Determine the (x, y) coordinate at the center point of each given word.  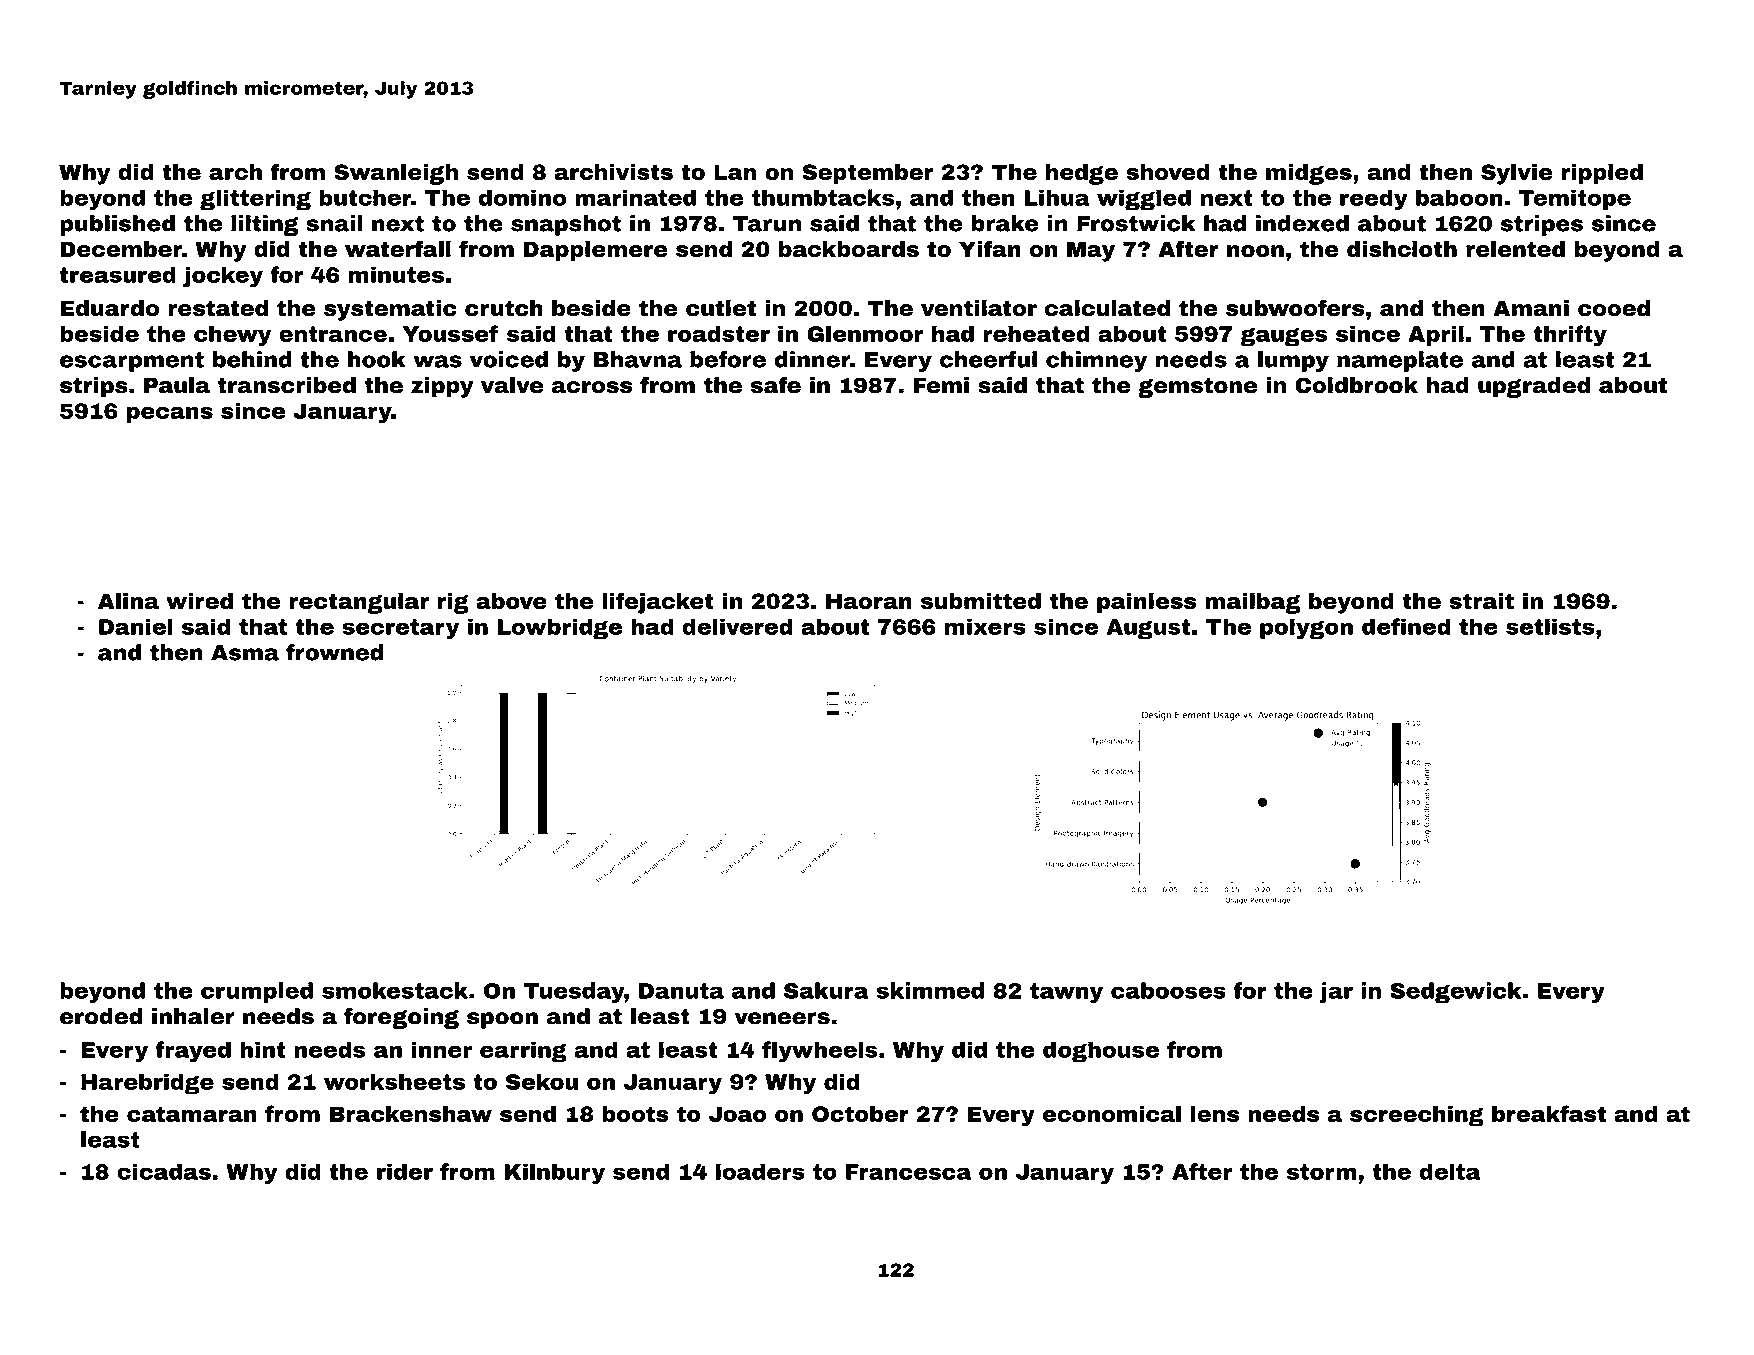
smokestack (395, 990)
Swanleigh (396, 174)
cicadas (164, 1171)
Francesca (908, 1172)
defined (1406, 626)
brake (1005, 223)
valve (512, 385)
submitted (981, 601)
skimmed (930, 990)
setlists (1550, 626)
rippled (1602, 174)
